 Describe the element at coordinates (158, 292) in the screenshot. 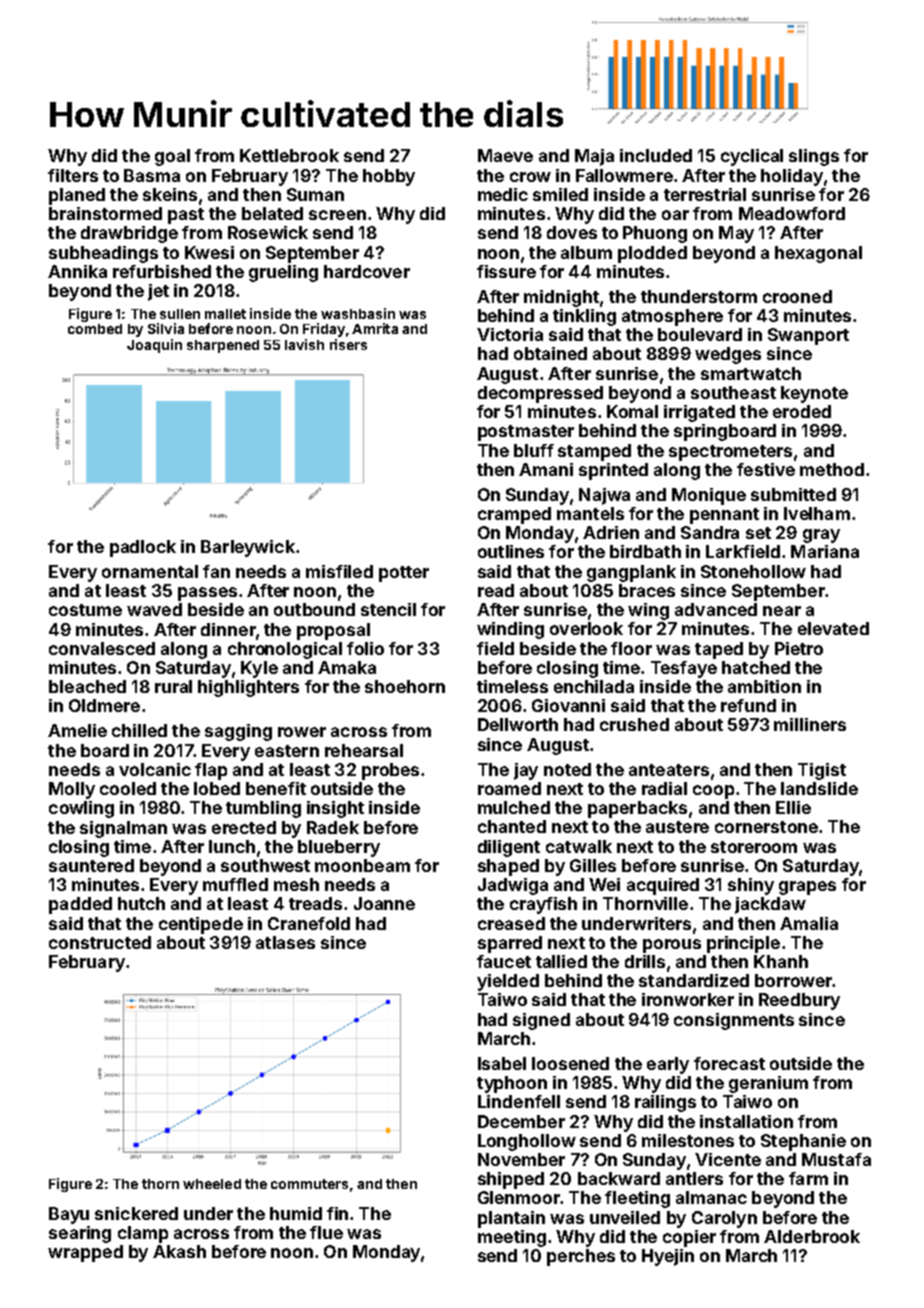

I see `jet` at that location.
